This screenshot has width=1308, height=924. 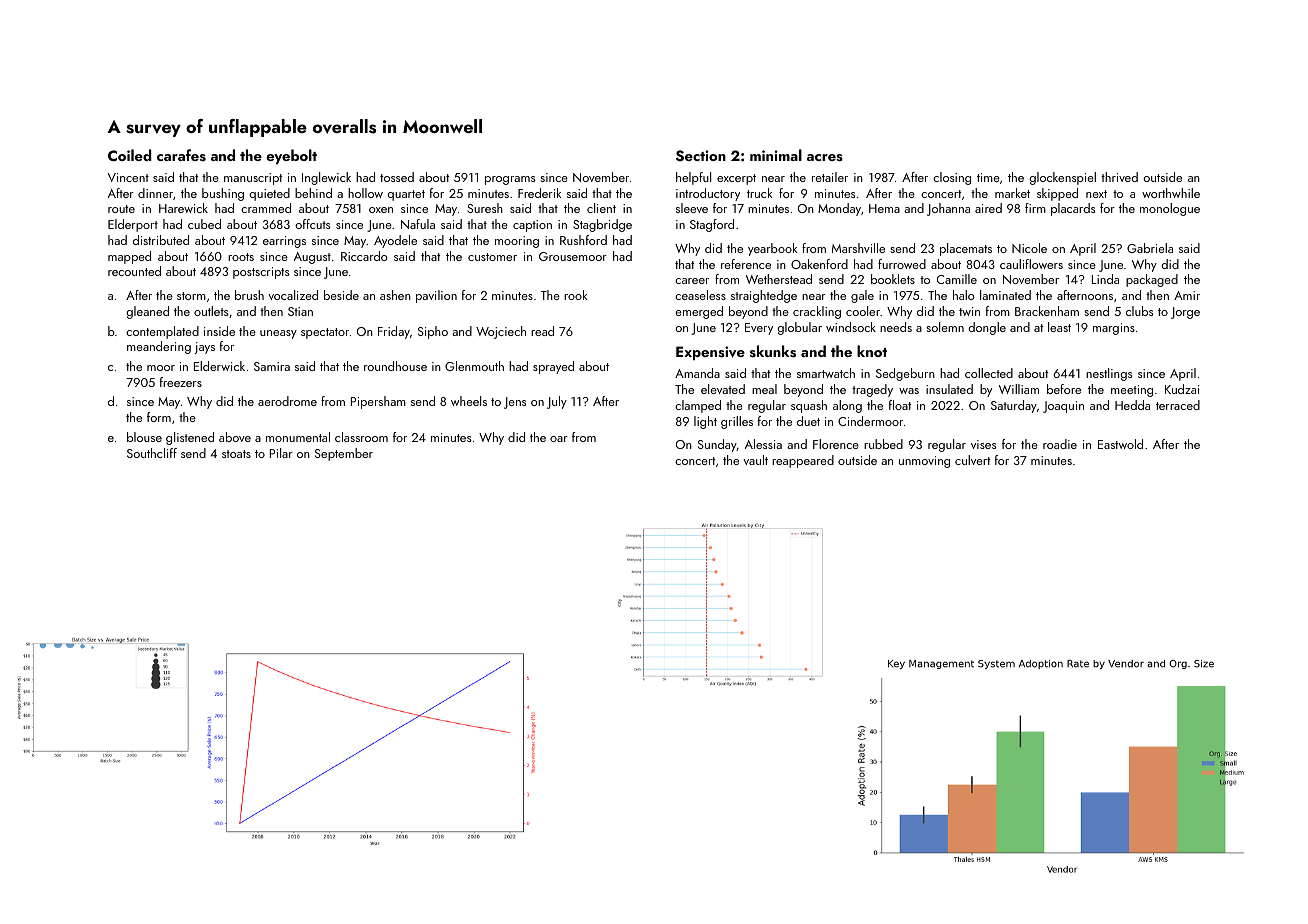 What do you see at coordinates (697, 373) in the screenshot?
I see `Amanda` at bounding box center [697, 373].
